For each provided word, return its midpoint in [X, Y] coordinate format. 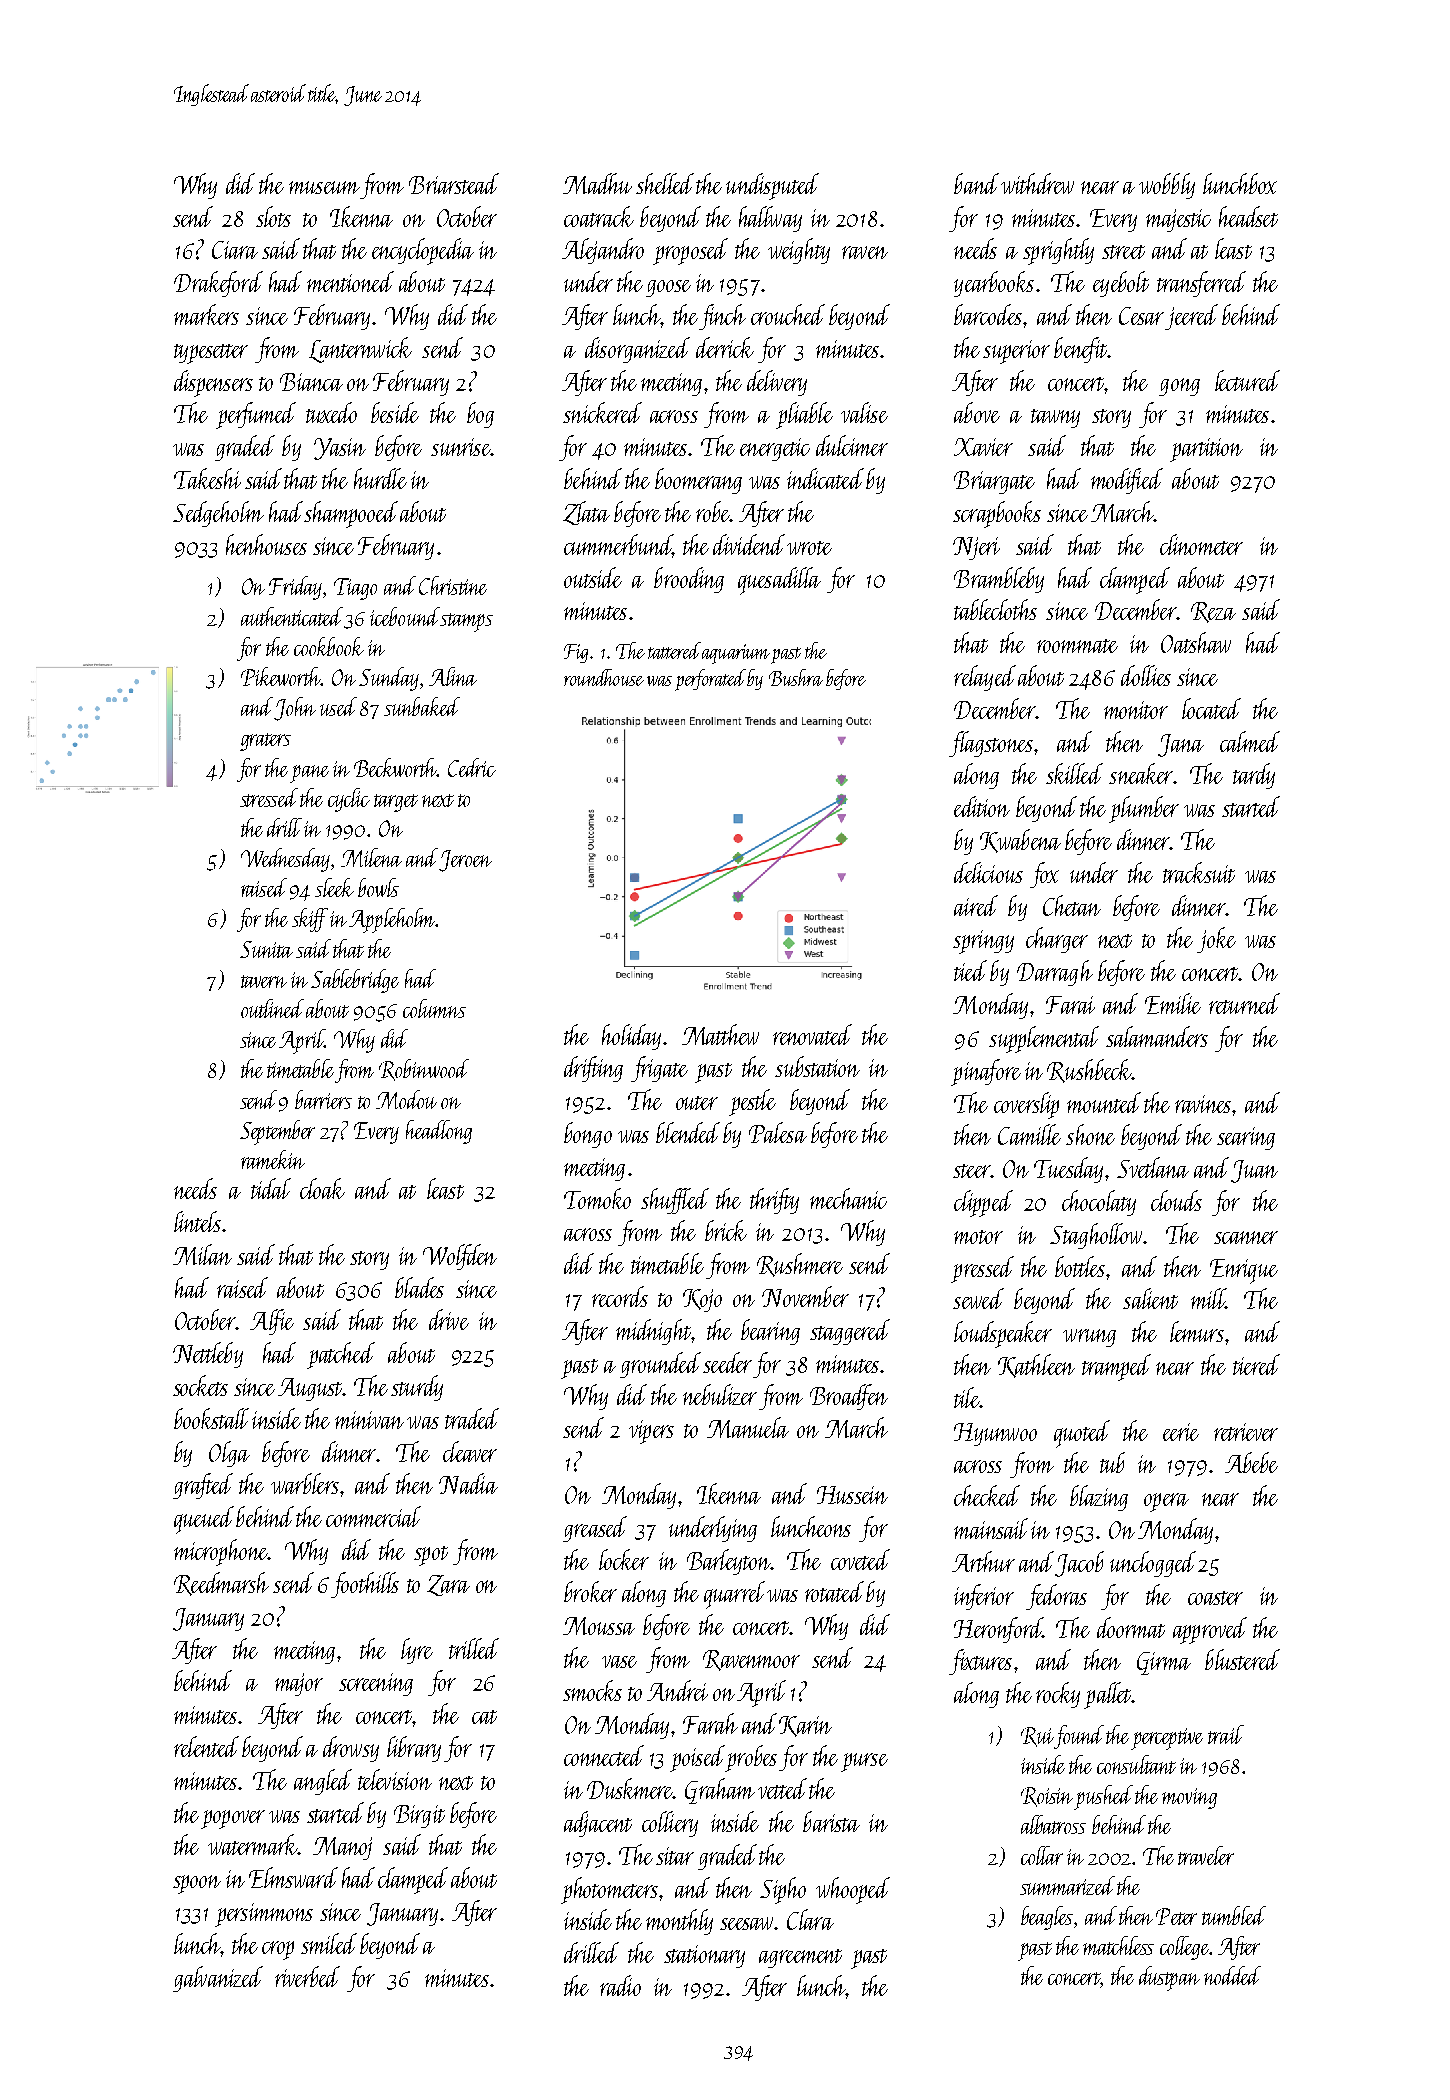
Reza [1213, 612]
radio [620, 1985]
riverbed [307, 1976]
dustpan [1169, 1978]
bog [480, 415]
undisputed [772, 186]
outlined [272, 1008]
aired [976, 905]
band [976, 183]
